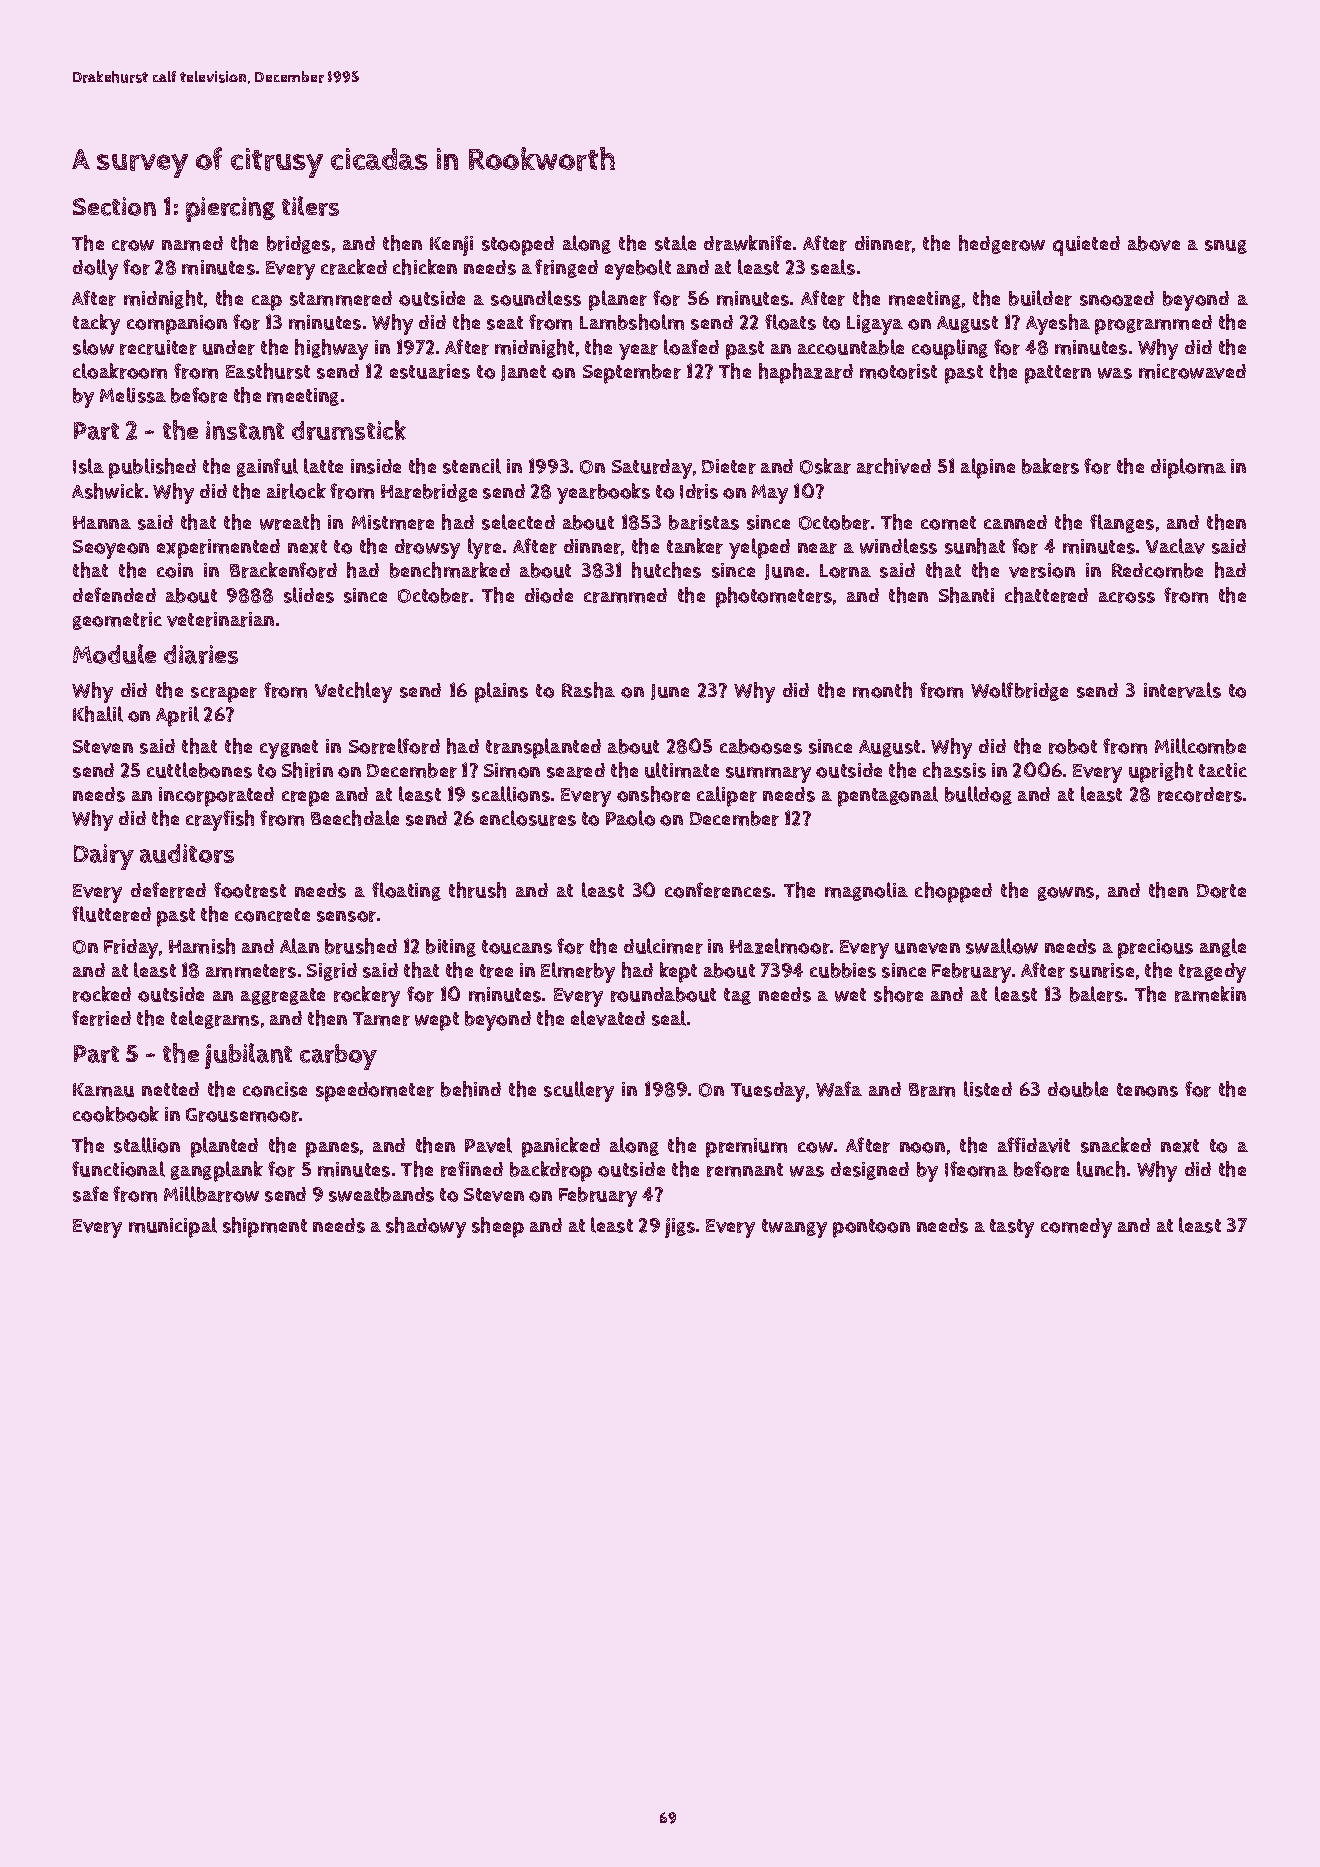 This screenshot has width=1320, height=1867. I want to click on selected, so click(518, 522).
